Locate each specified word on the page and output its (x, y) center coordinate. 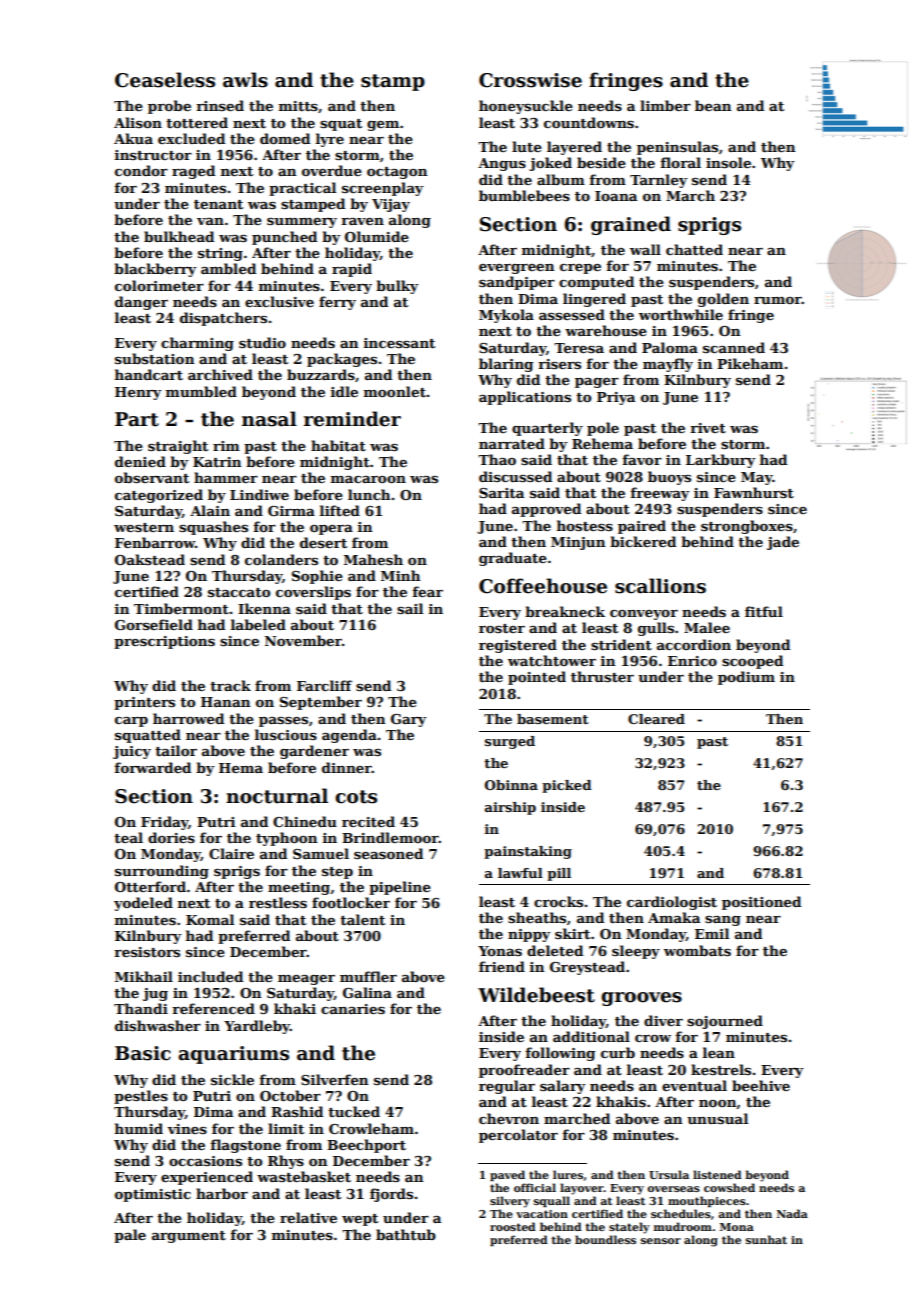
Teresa (579, 348)
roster (502, 628)
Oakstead (150, 559)
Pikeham (750, 363)
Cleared (656, 719)
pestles (141, 1097)
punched (284, 238)
